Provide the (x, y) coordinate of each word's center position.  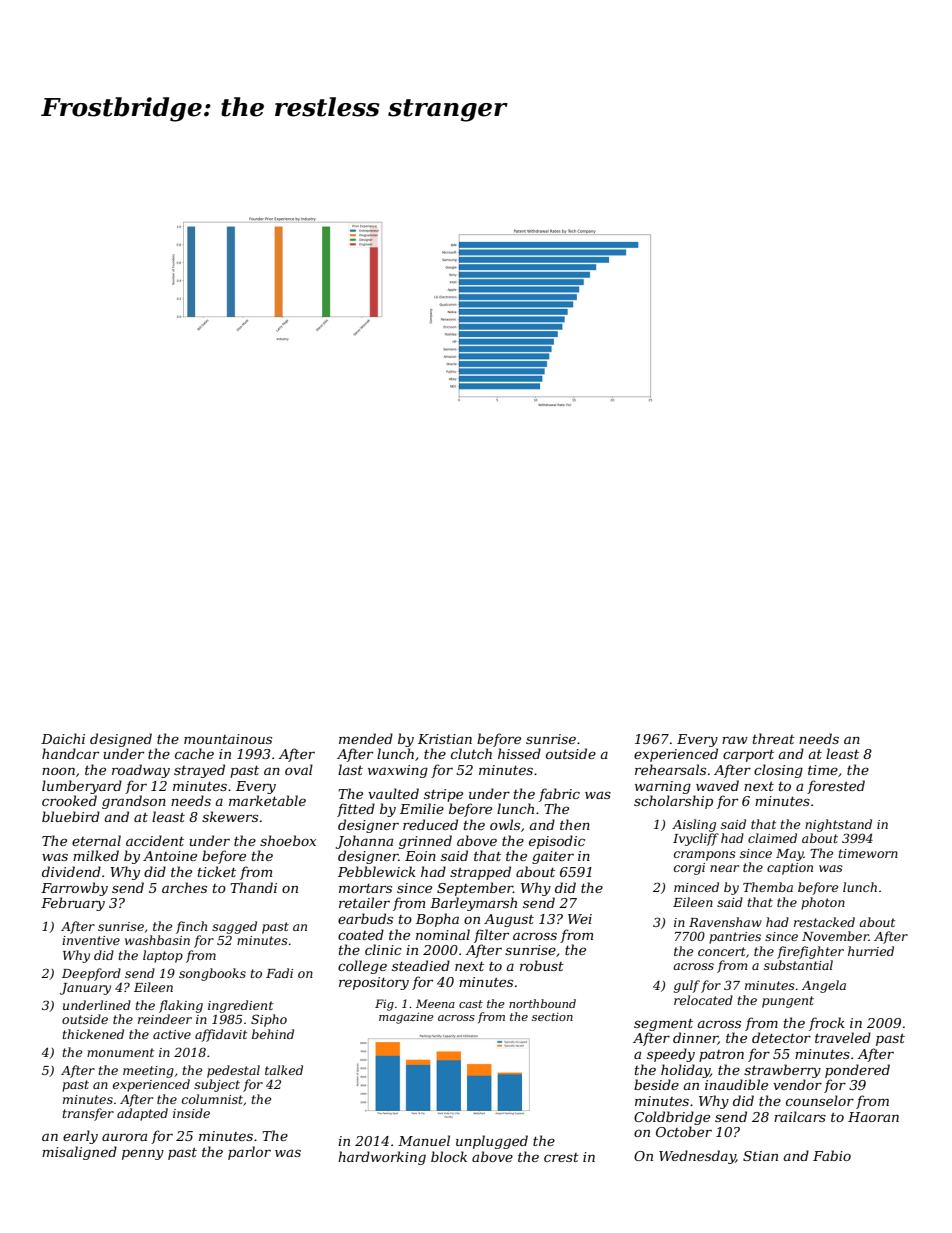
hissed (519, 753)
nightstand (838, 825)
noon (58, 771)
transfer (88, 1114)
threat (774, 738)
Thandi (253, 887)
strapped (480, 873)
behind (273, 1034)
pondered (857, 1071)
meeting (148, 1072)
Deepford (91, 974)
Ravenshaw (725, 922)
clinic (383, 949)
